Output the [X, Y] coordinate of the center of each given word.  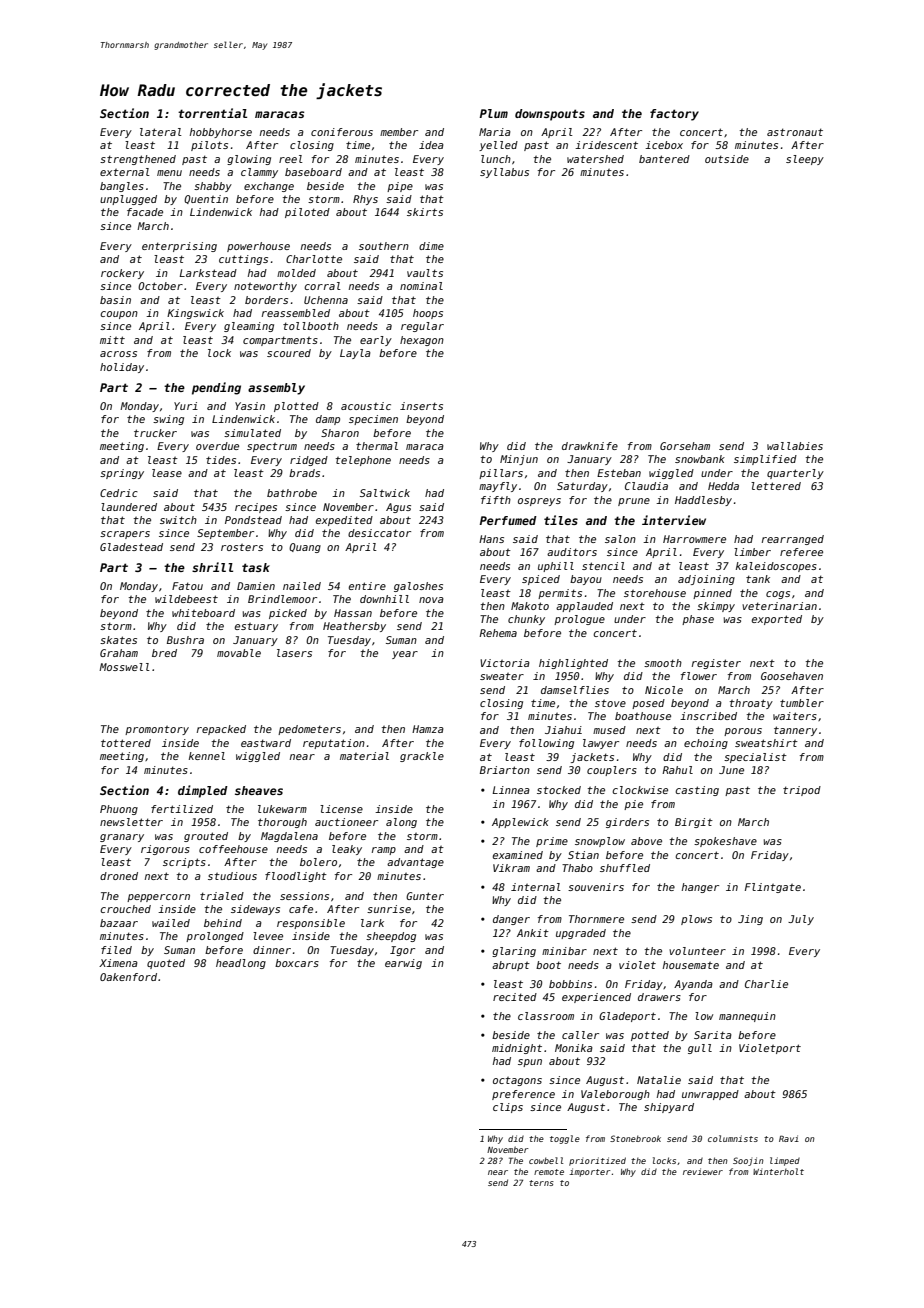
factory [674, 115]
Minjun [519, 460]
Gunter [425, 896]
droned [119, 876]
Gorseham [685, 446]
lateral [161, 132]
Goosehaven [792, 676]
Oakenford [128, 977]
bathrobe [292, 493]
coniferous [342, 132]
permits [560, 594]
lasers [294, 653]
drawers [659, 997]
